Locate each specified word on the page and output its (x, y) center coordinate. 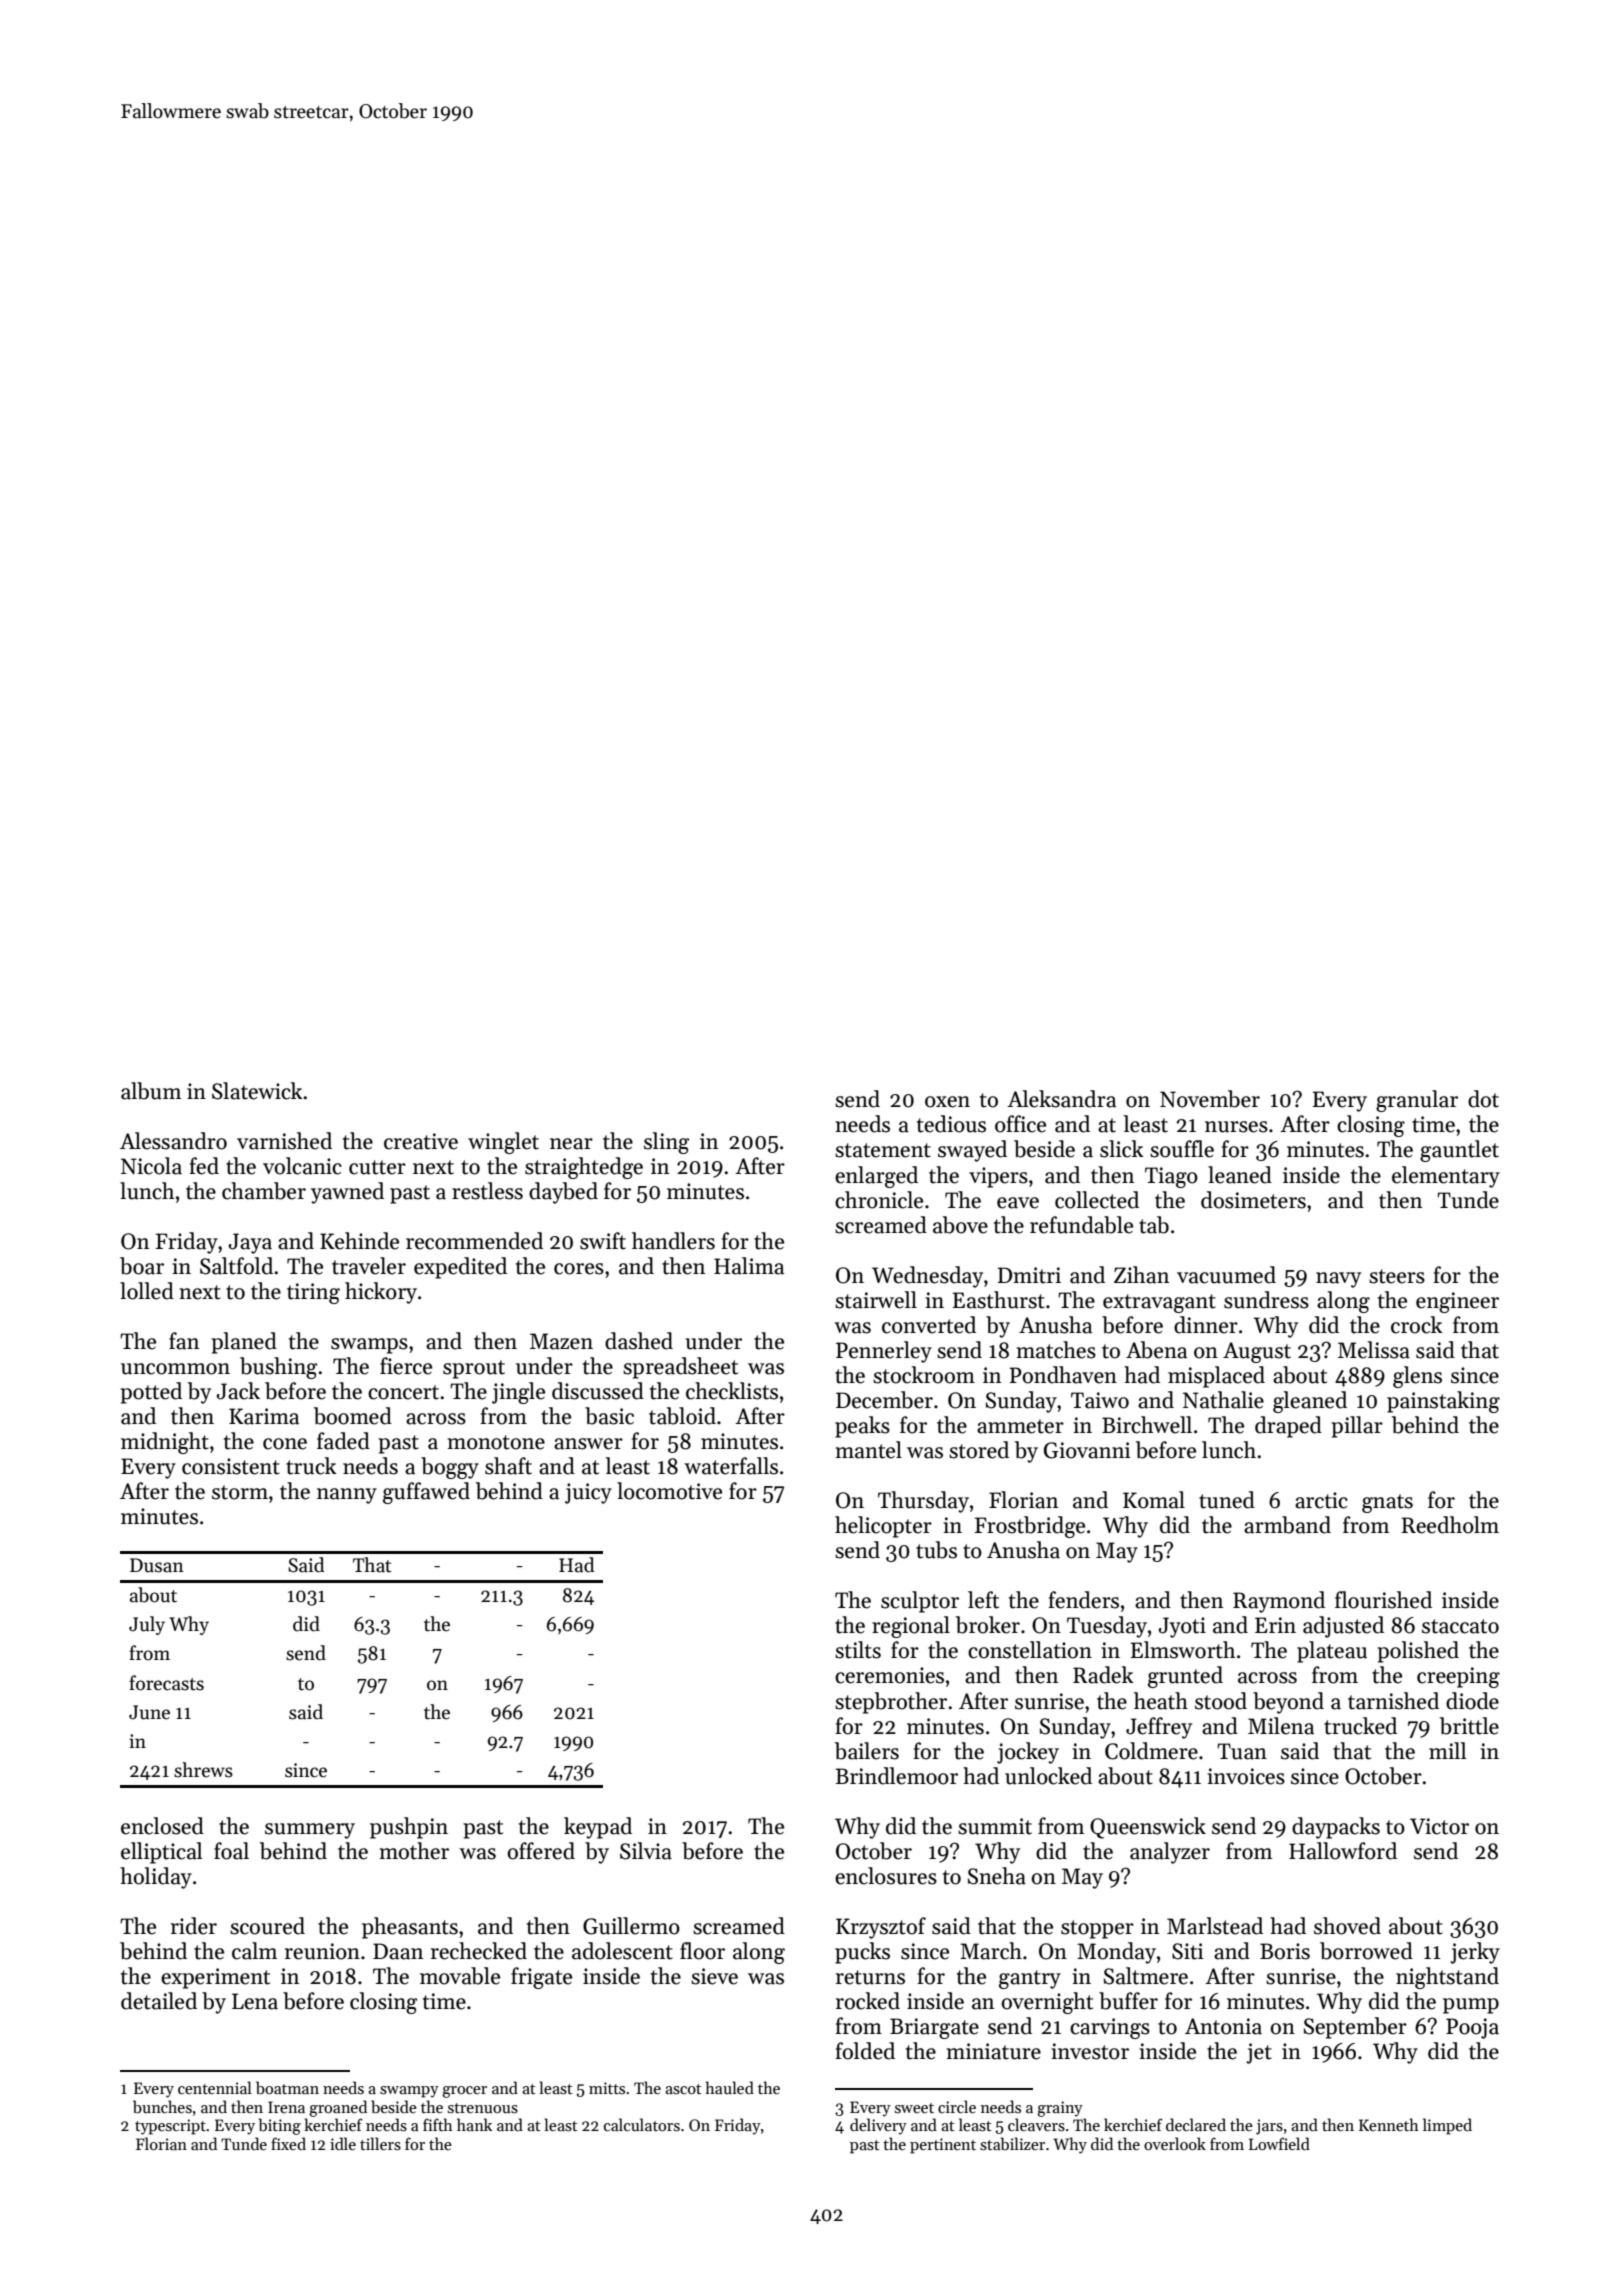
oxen (947, 1102)
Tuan (1242, 1751)
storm (240, 1492)
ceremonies (889, 1675)
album (151, 1091)
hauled (730, 2087)
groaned (338, 2108)
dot (1483, 1099)
